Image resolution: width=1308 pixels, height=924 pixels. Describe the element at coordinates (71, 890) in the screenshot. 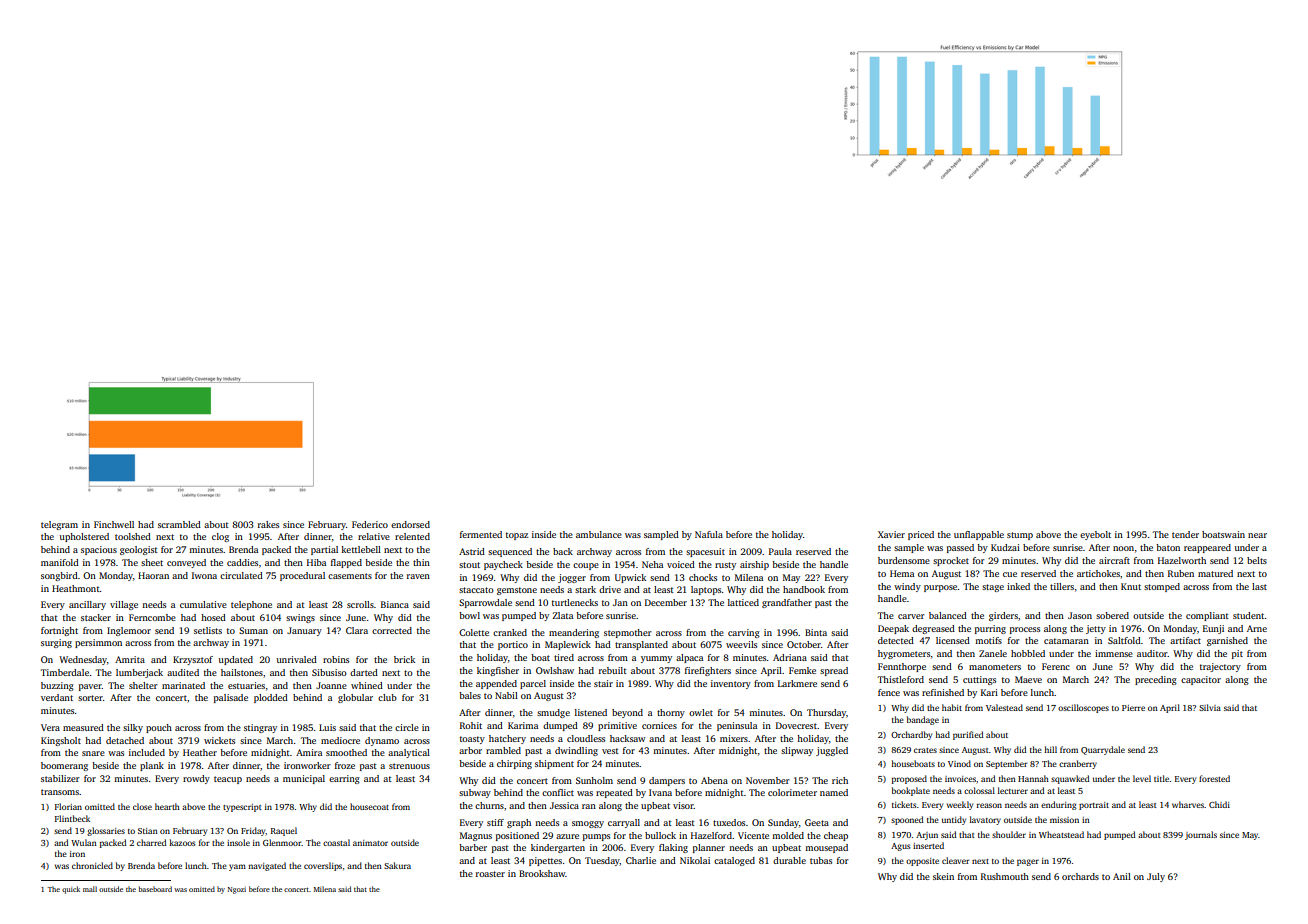

I see `quick` at that location.
